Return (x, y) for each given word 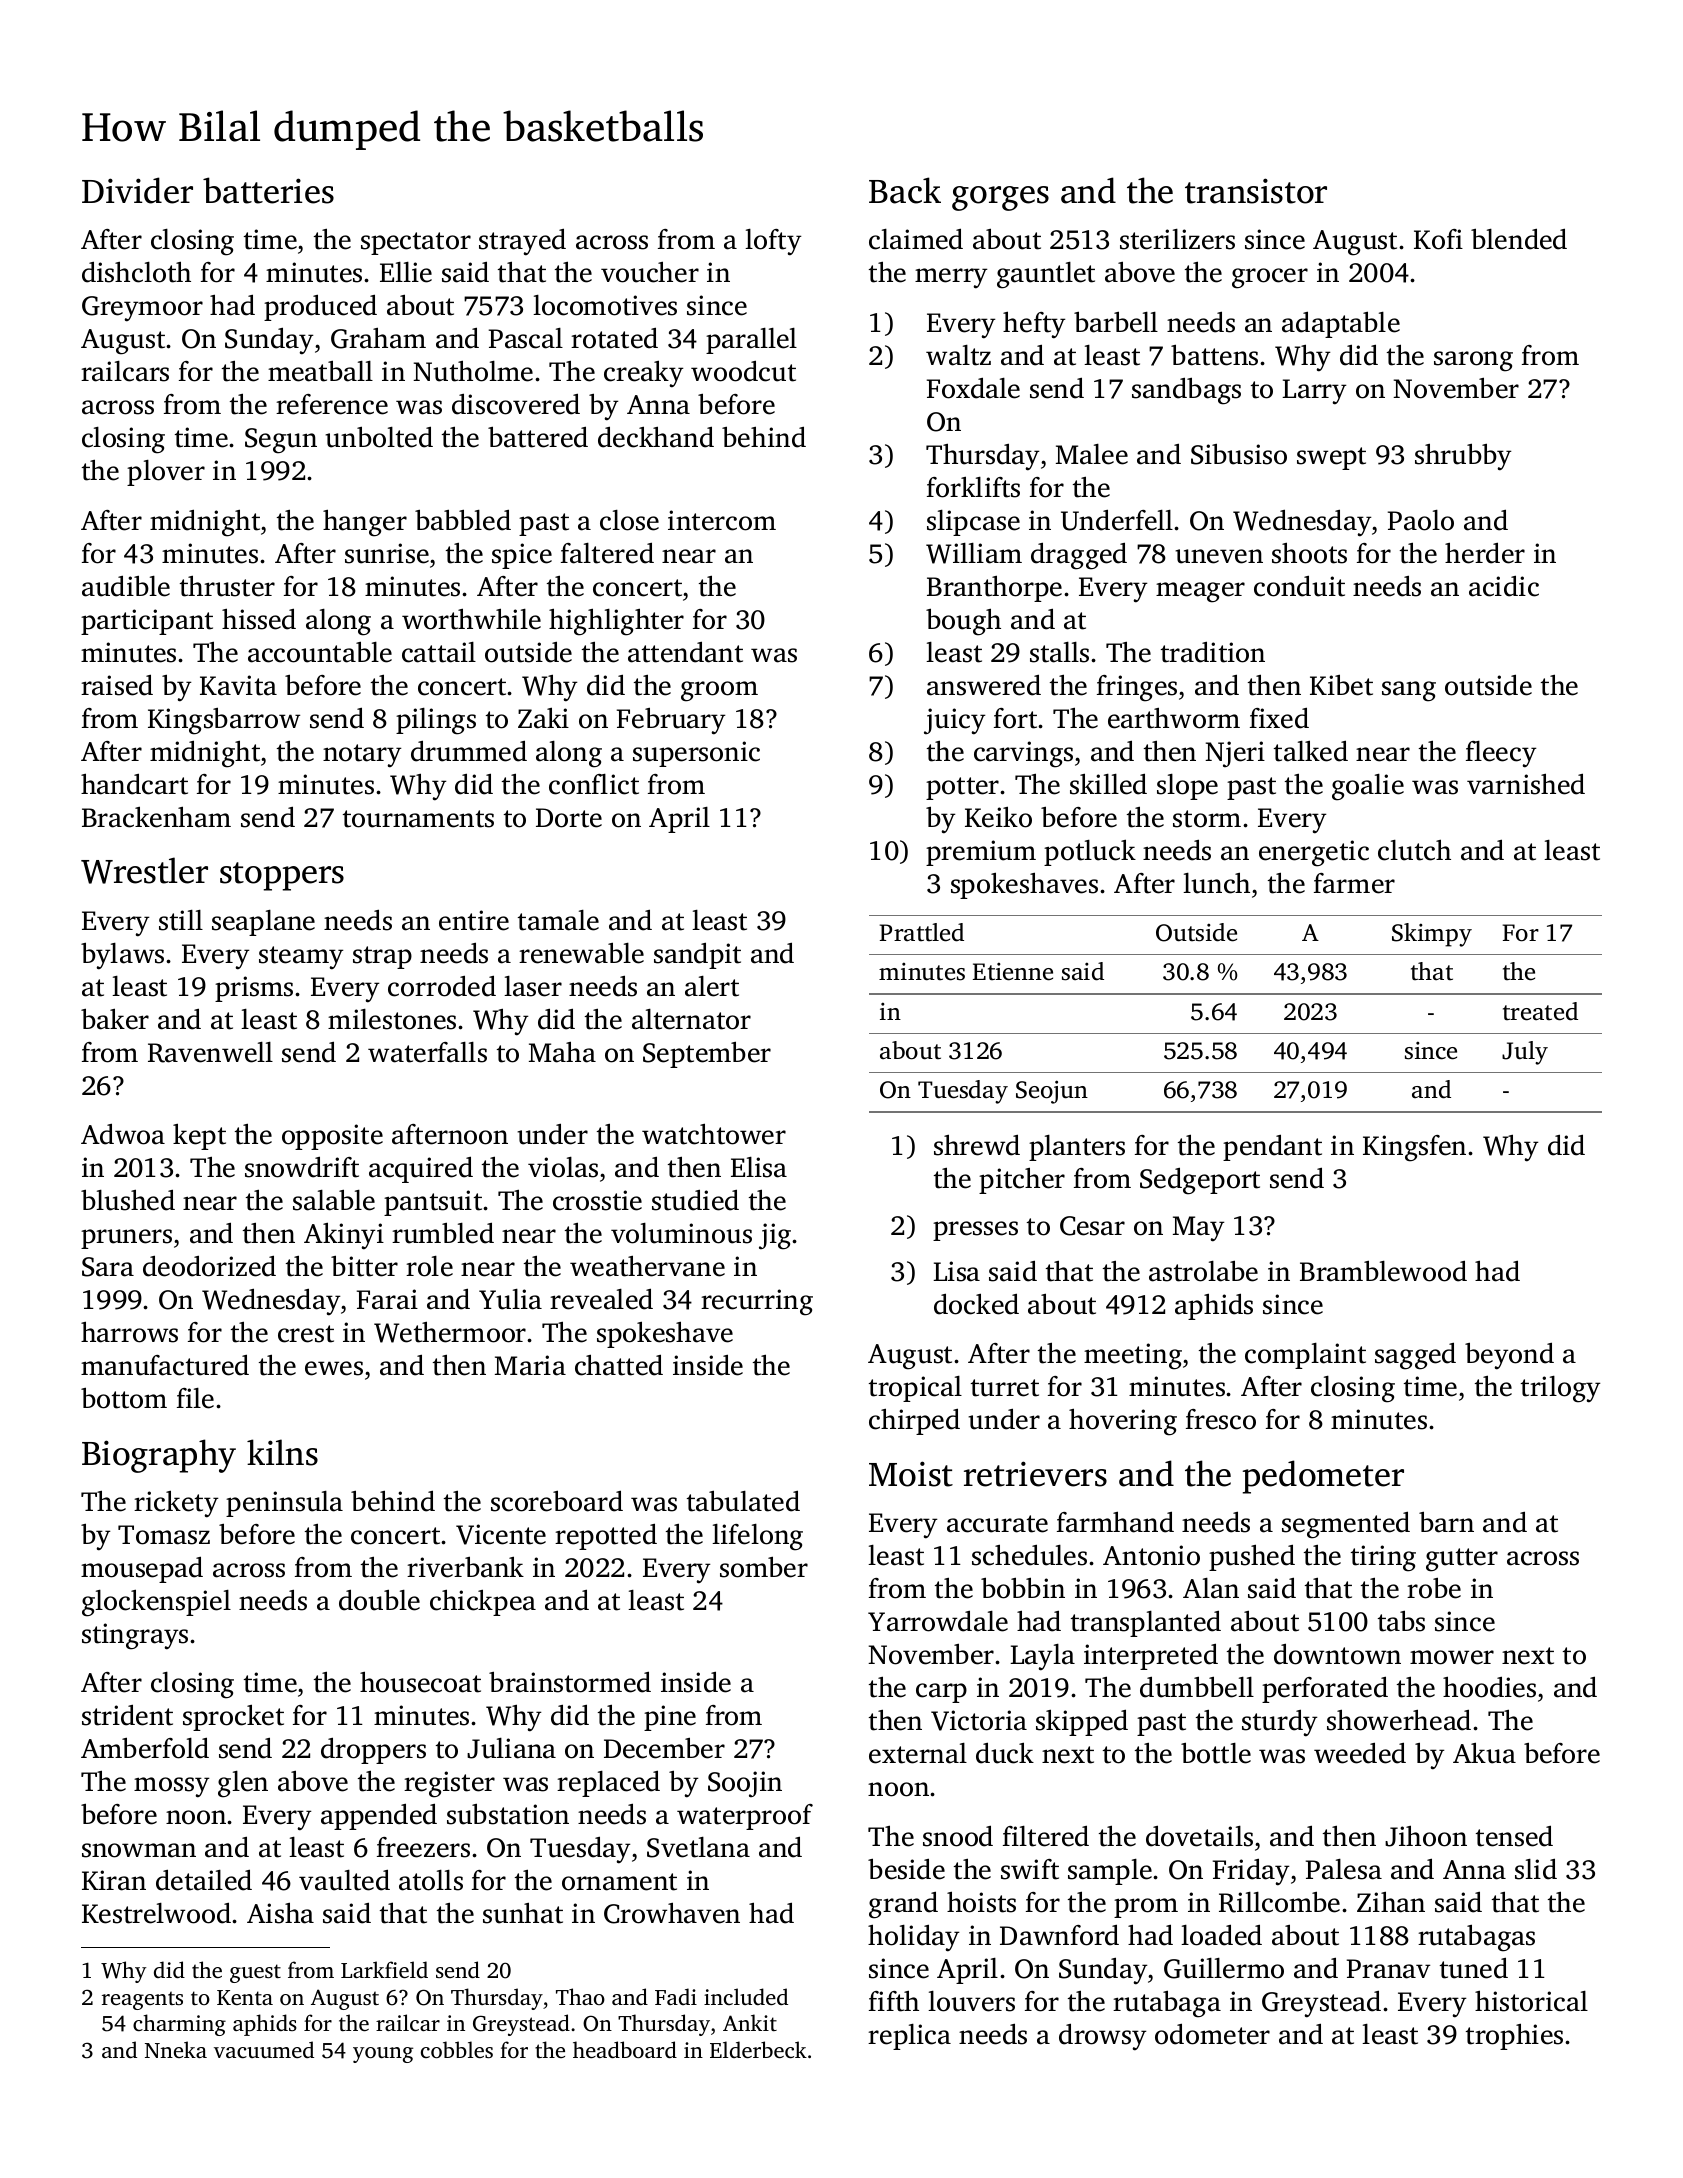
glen (243, 1784)
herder (1485, 553)
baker (115, 1019)
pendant (1272, 1147)
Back (905, 190)
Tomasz (164, 1535)
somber (764, 1567)
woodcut (743, 371)
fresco (1221, 1419)
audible (126, 586)
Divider (137, 190)
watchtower (714, 1134)
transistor (1256, 191)
